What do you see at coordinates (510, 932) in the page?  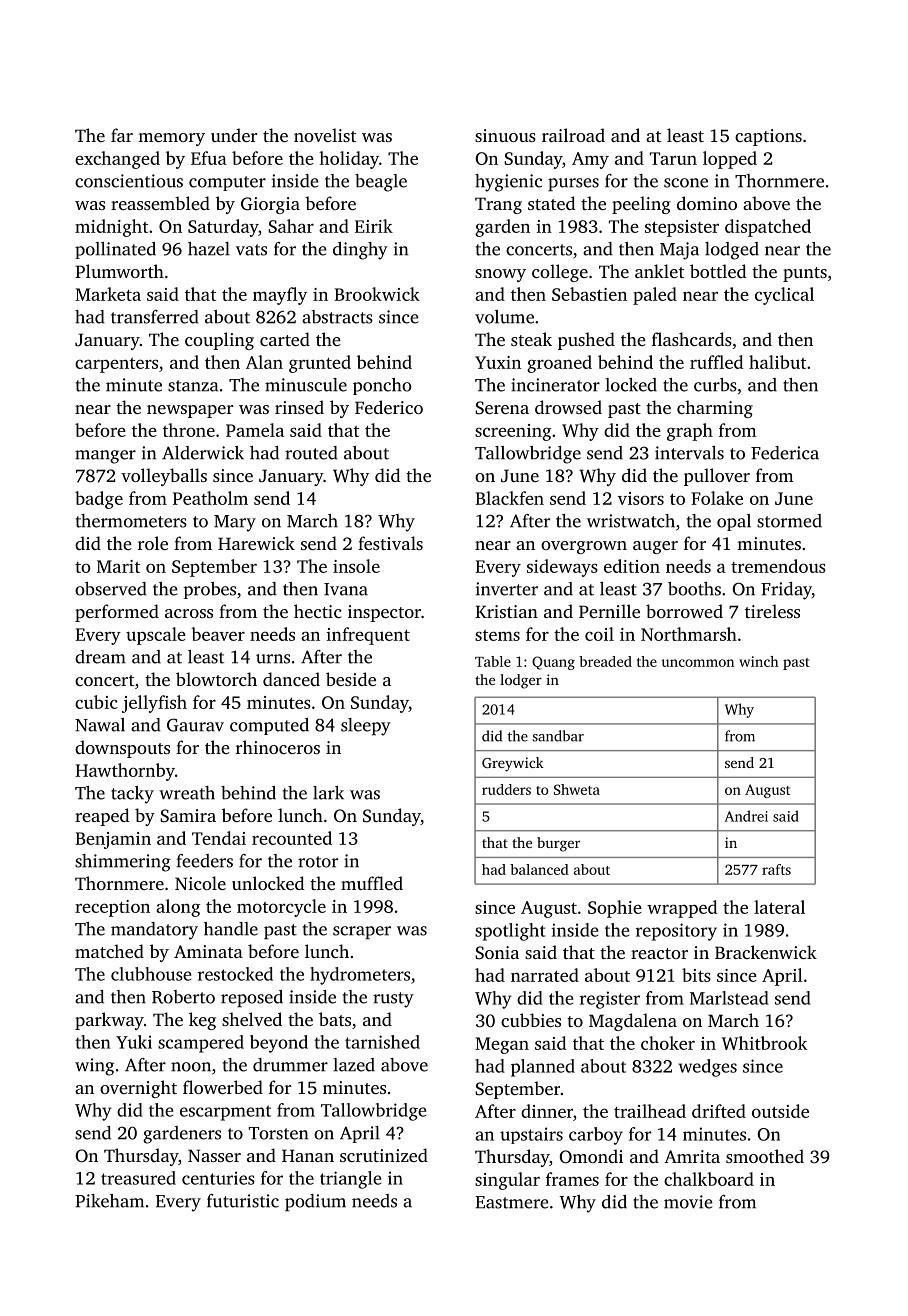 I see `spotlight` at bounding box center [510, 932].
